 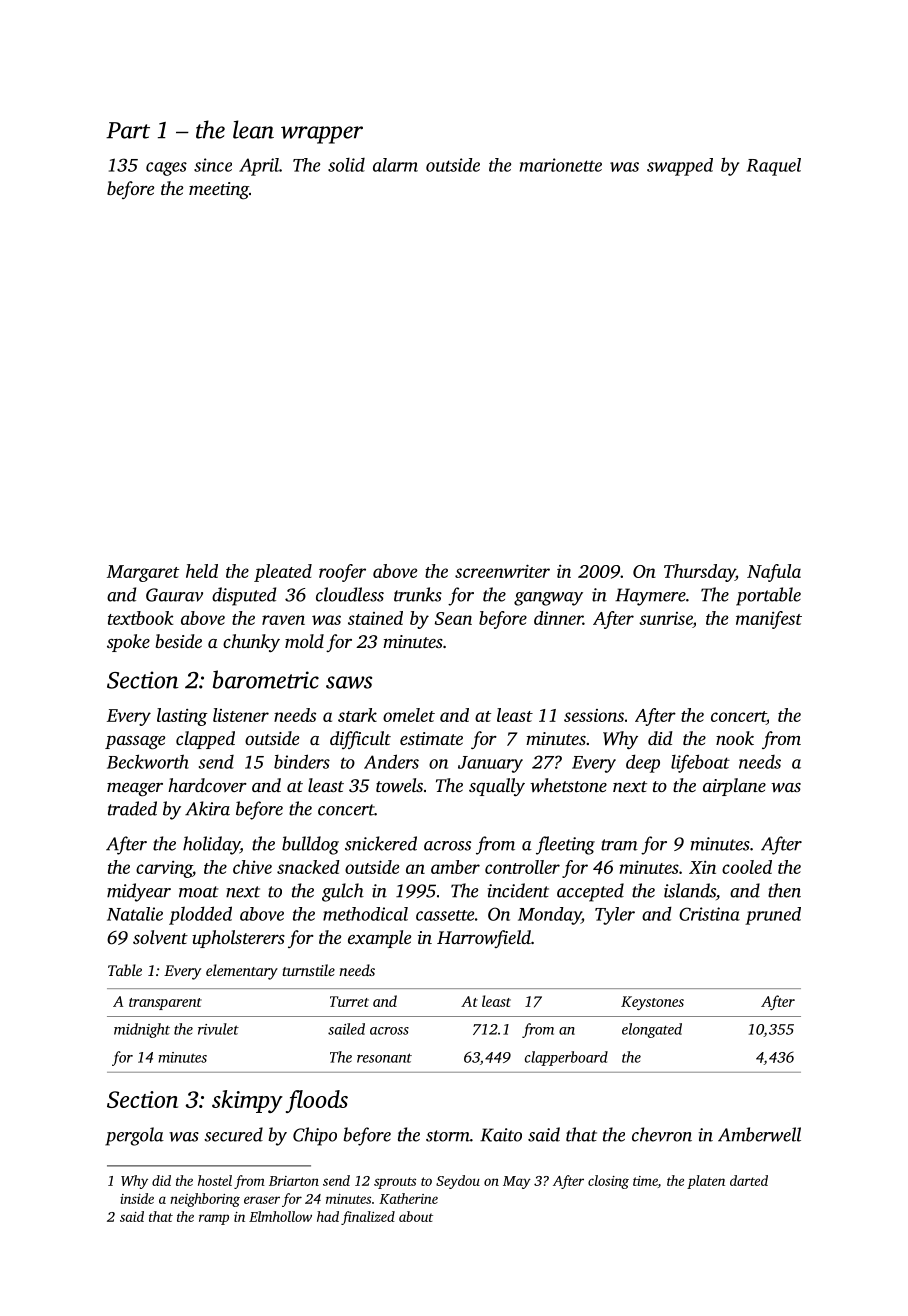 What do you see at coordinates (502, 571) in the screenshot?
I see `screenwriter` at bounding box center [502, 571].
